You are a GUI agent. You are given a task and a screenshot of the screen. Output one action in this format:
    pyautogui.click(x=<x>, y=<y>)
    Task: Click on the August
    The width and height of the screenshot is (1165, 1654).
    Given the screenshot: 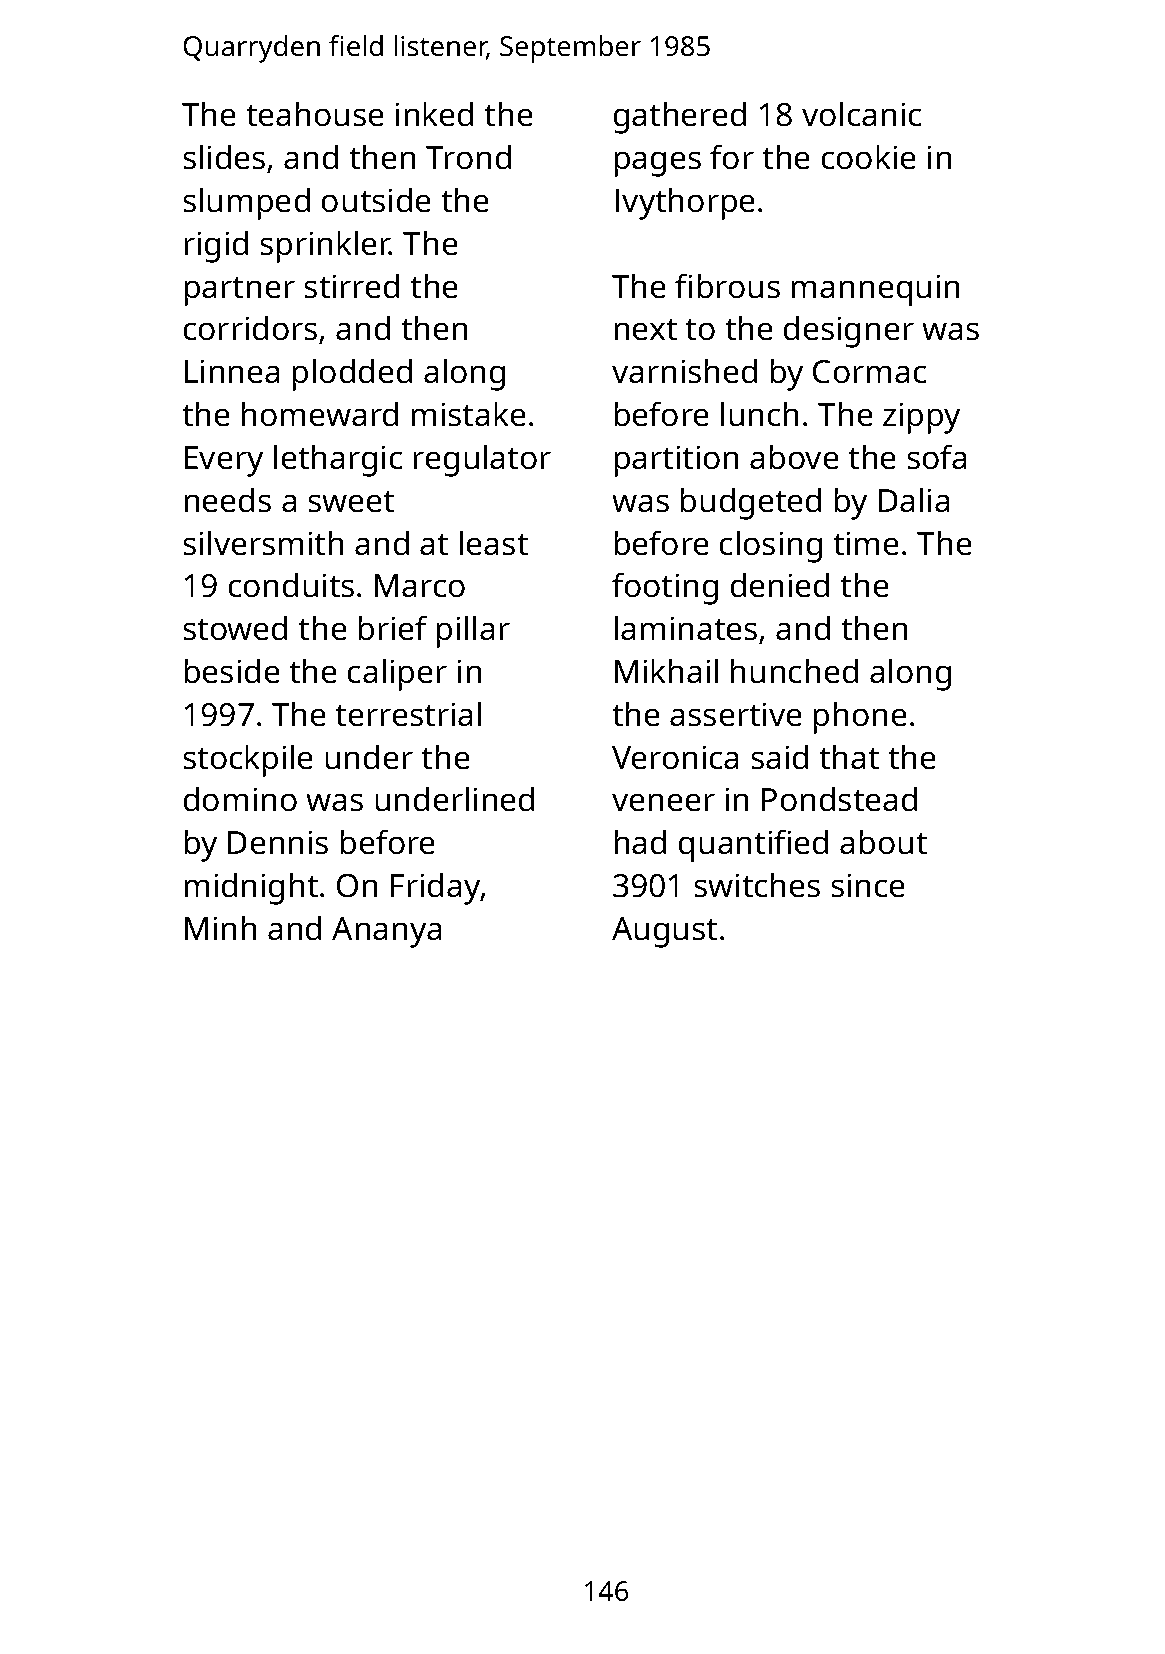 What is the action you would take?
    pyautogui.click(x=664, y=932)
